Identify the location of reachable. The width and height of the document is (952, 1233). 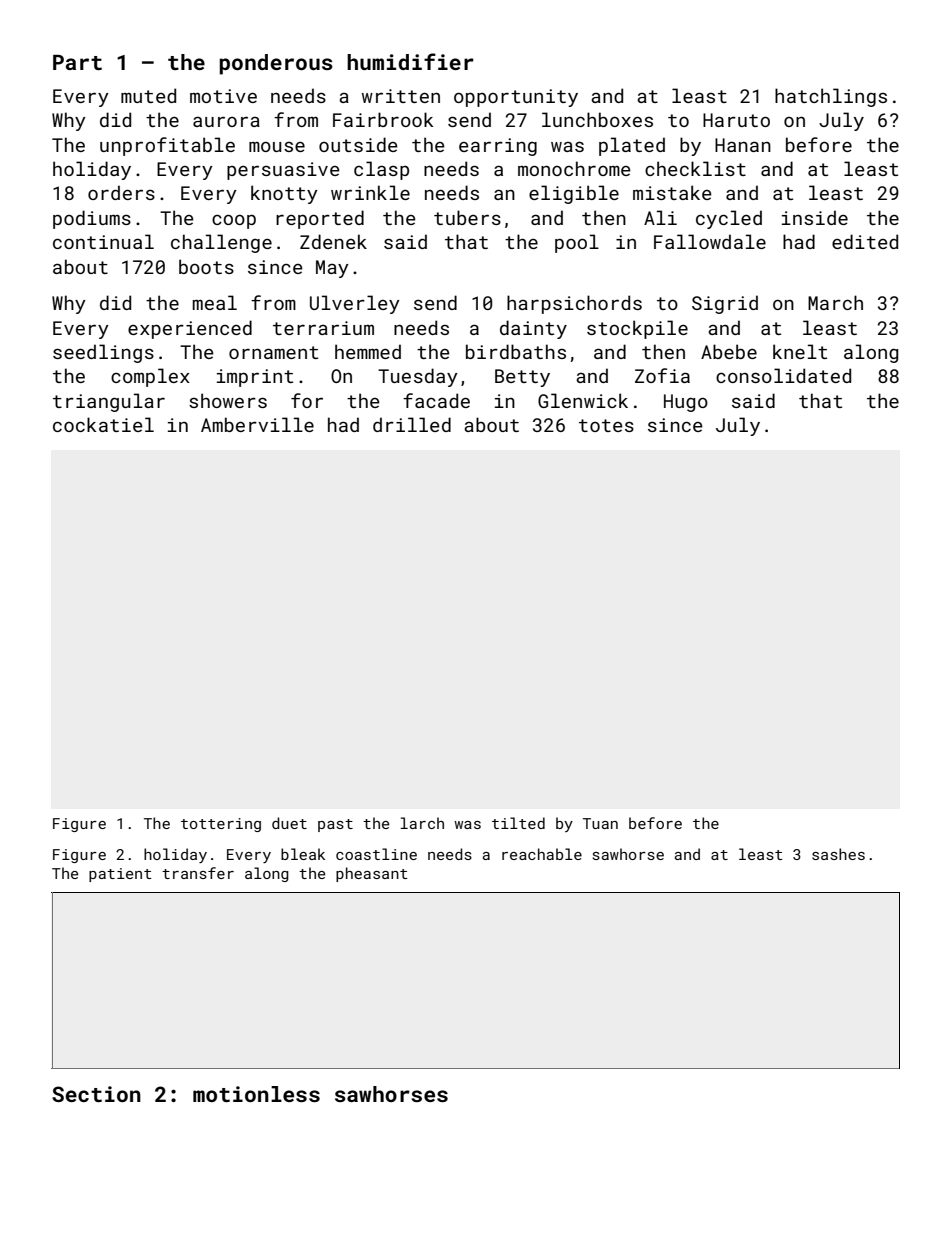
(542, 854).
